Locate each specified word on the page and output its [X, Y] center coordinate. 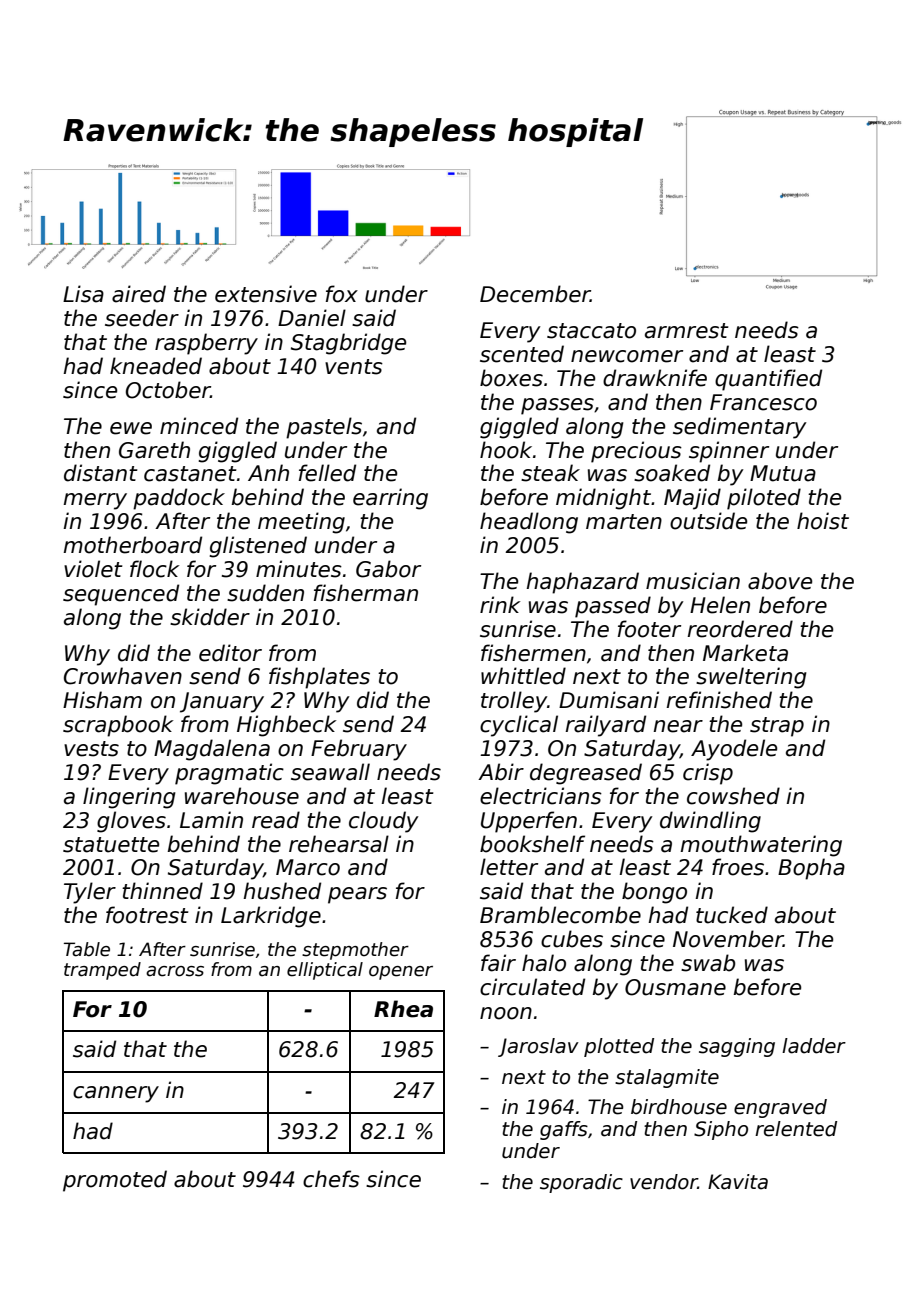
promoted [115, 1181]
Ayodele [734, 750]
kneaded [156, 366]
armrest [686, 331]
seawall [330, 772]
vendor [664, 1182]
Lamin [211, 820]
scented [522, 354]
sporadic [581, 1183]
